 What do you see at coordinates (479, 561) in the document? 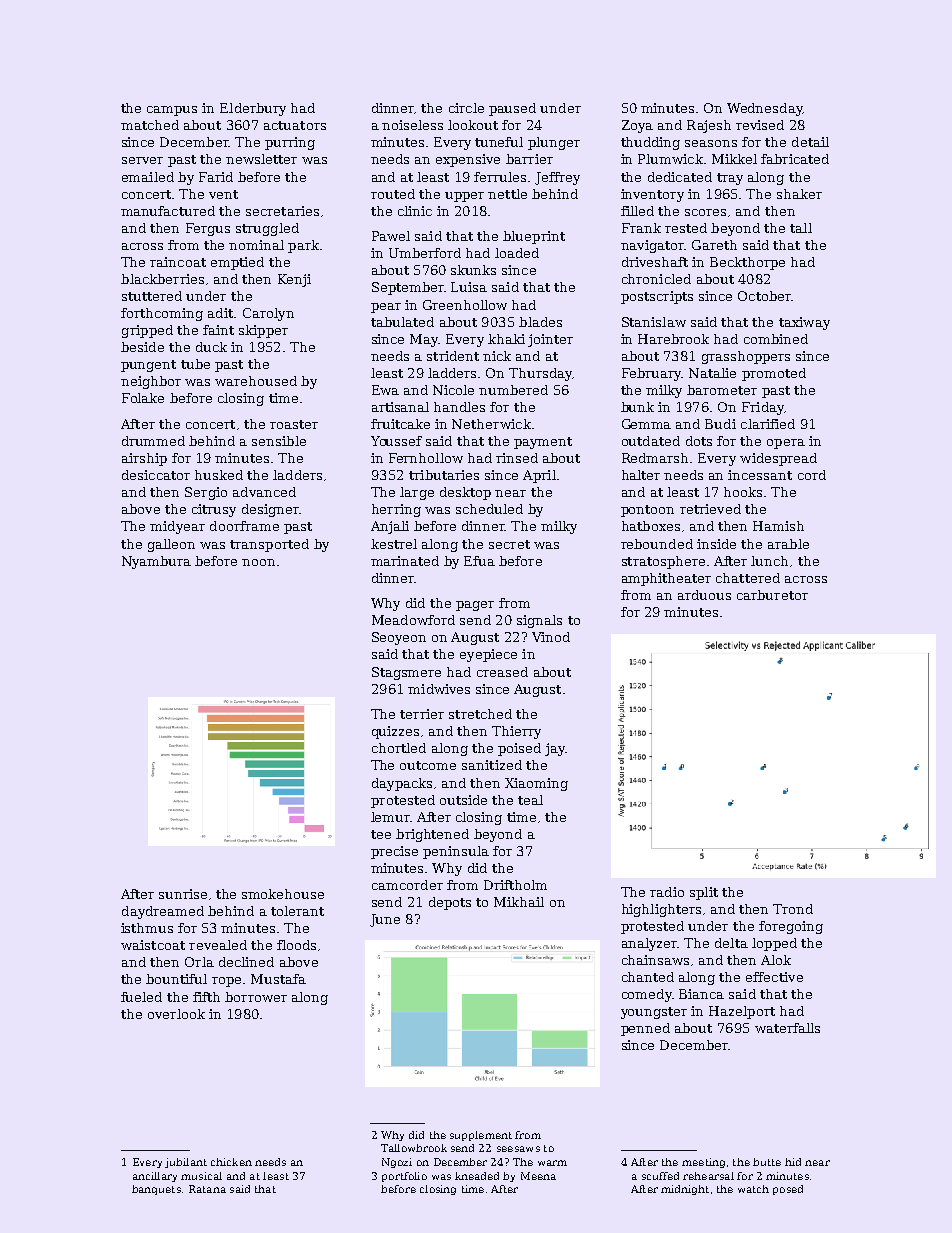
I see `Efua` at bounding box center [479, 561].
